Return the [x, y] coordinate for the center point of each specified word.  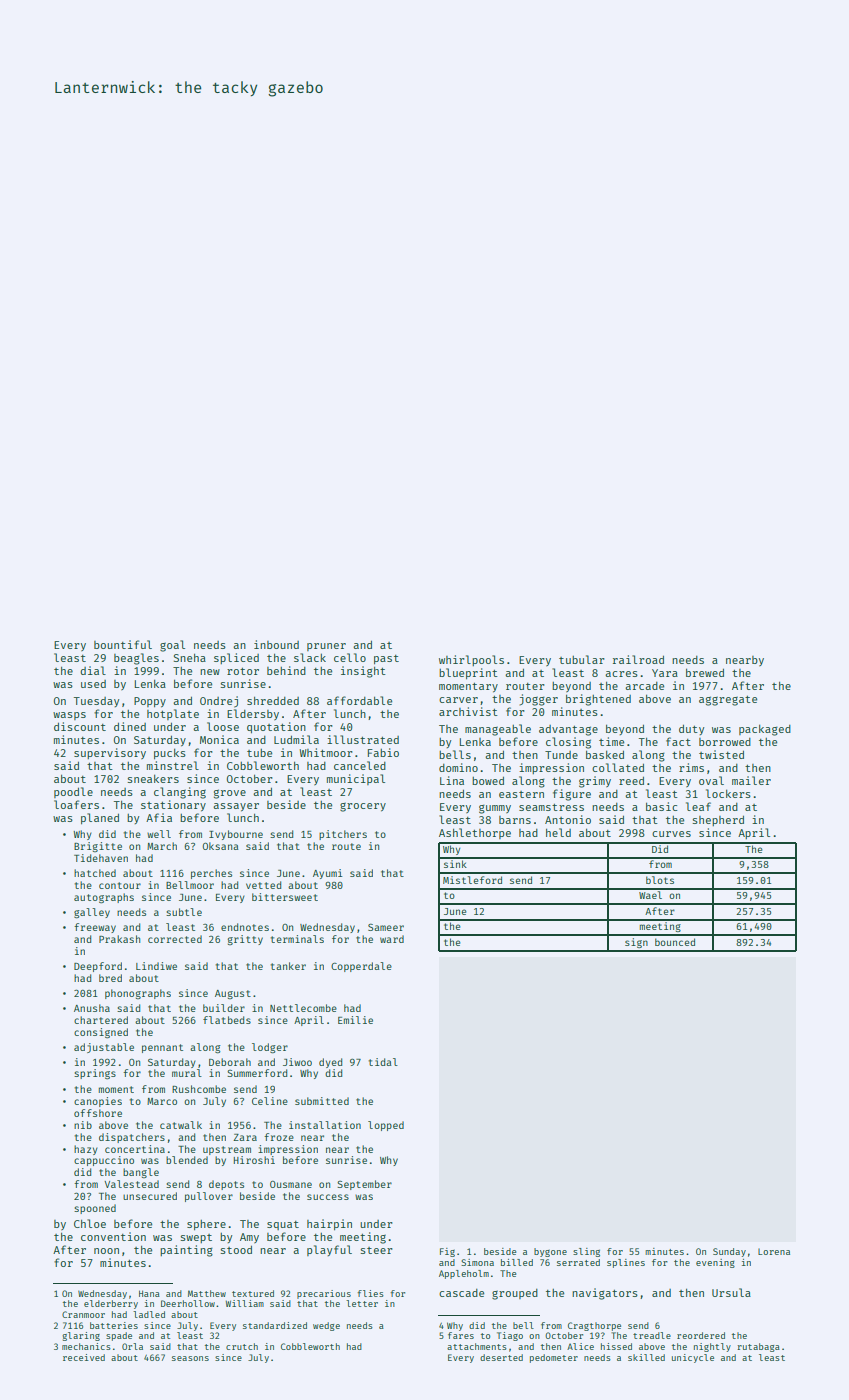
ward [392, 939]
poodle [73, 792]
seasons [190, 1358]
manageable [498, 730]
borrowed [725, 742]
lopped [386, 1126]
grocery [363, 807]
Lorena [774, 1251]
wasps [69, 716]
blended [187, 1160]
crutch [242, 1346]
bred [110, 978]
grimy [595, 782]
